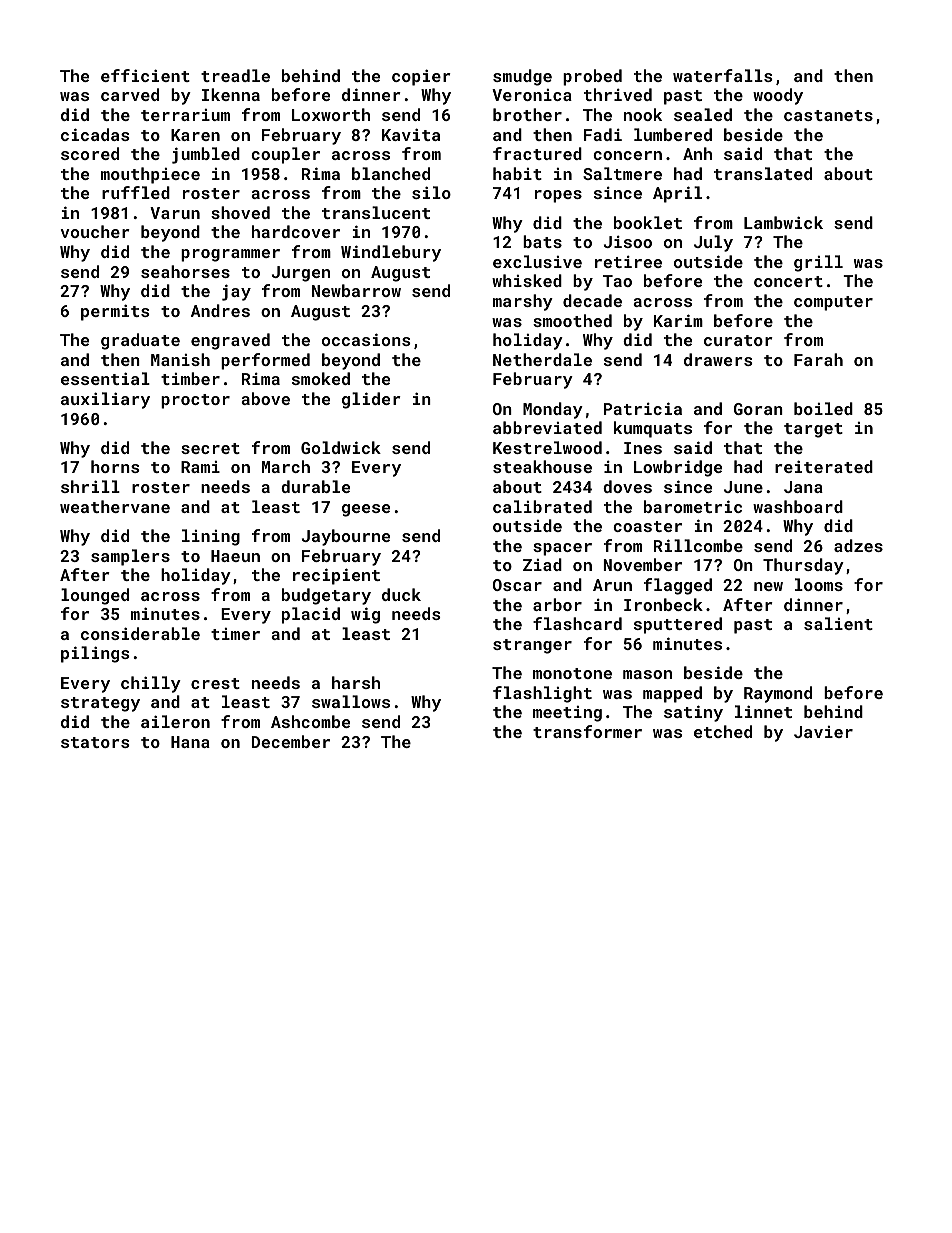 The image size is (952, 1233). I want to click on aileron, so click(175, 721).
